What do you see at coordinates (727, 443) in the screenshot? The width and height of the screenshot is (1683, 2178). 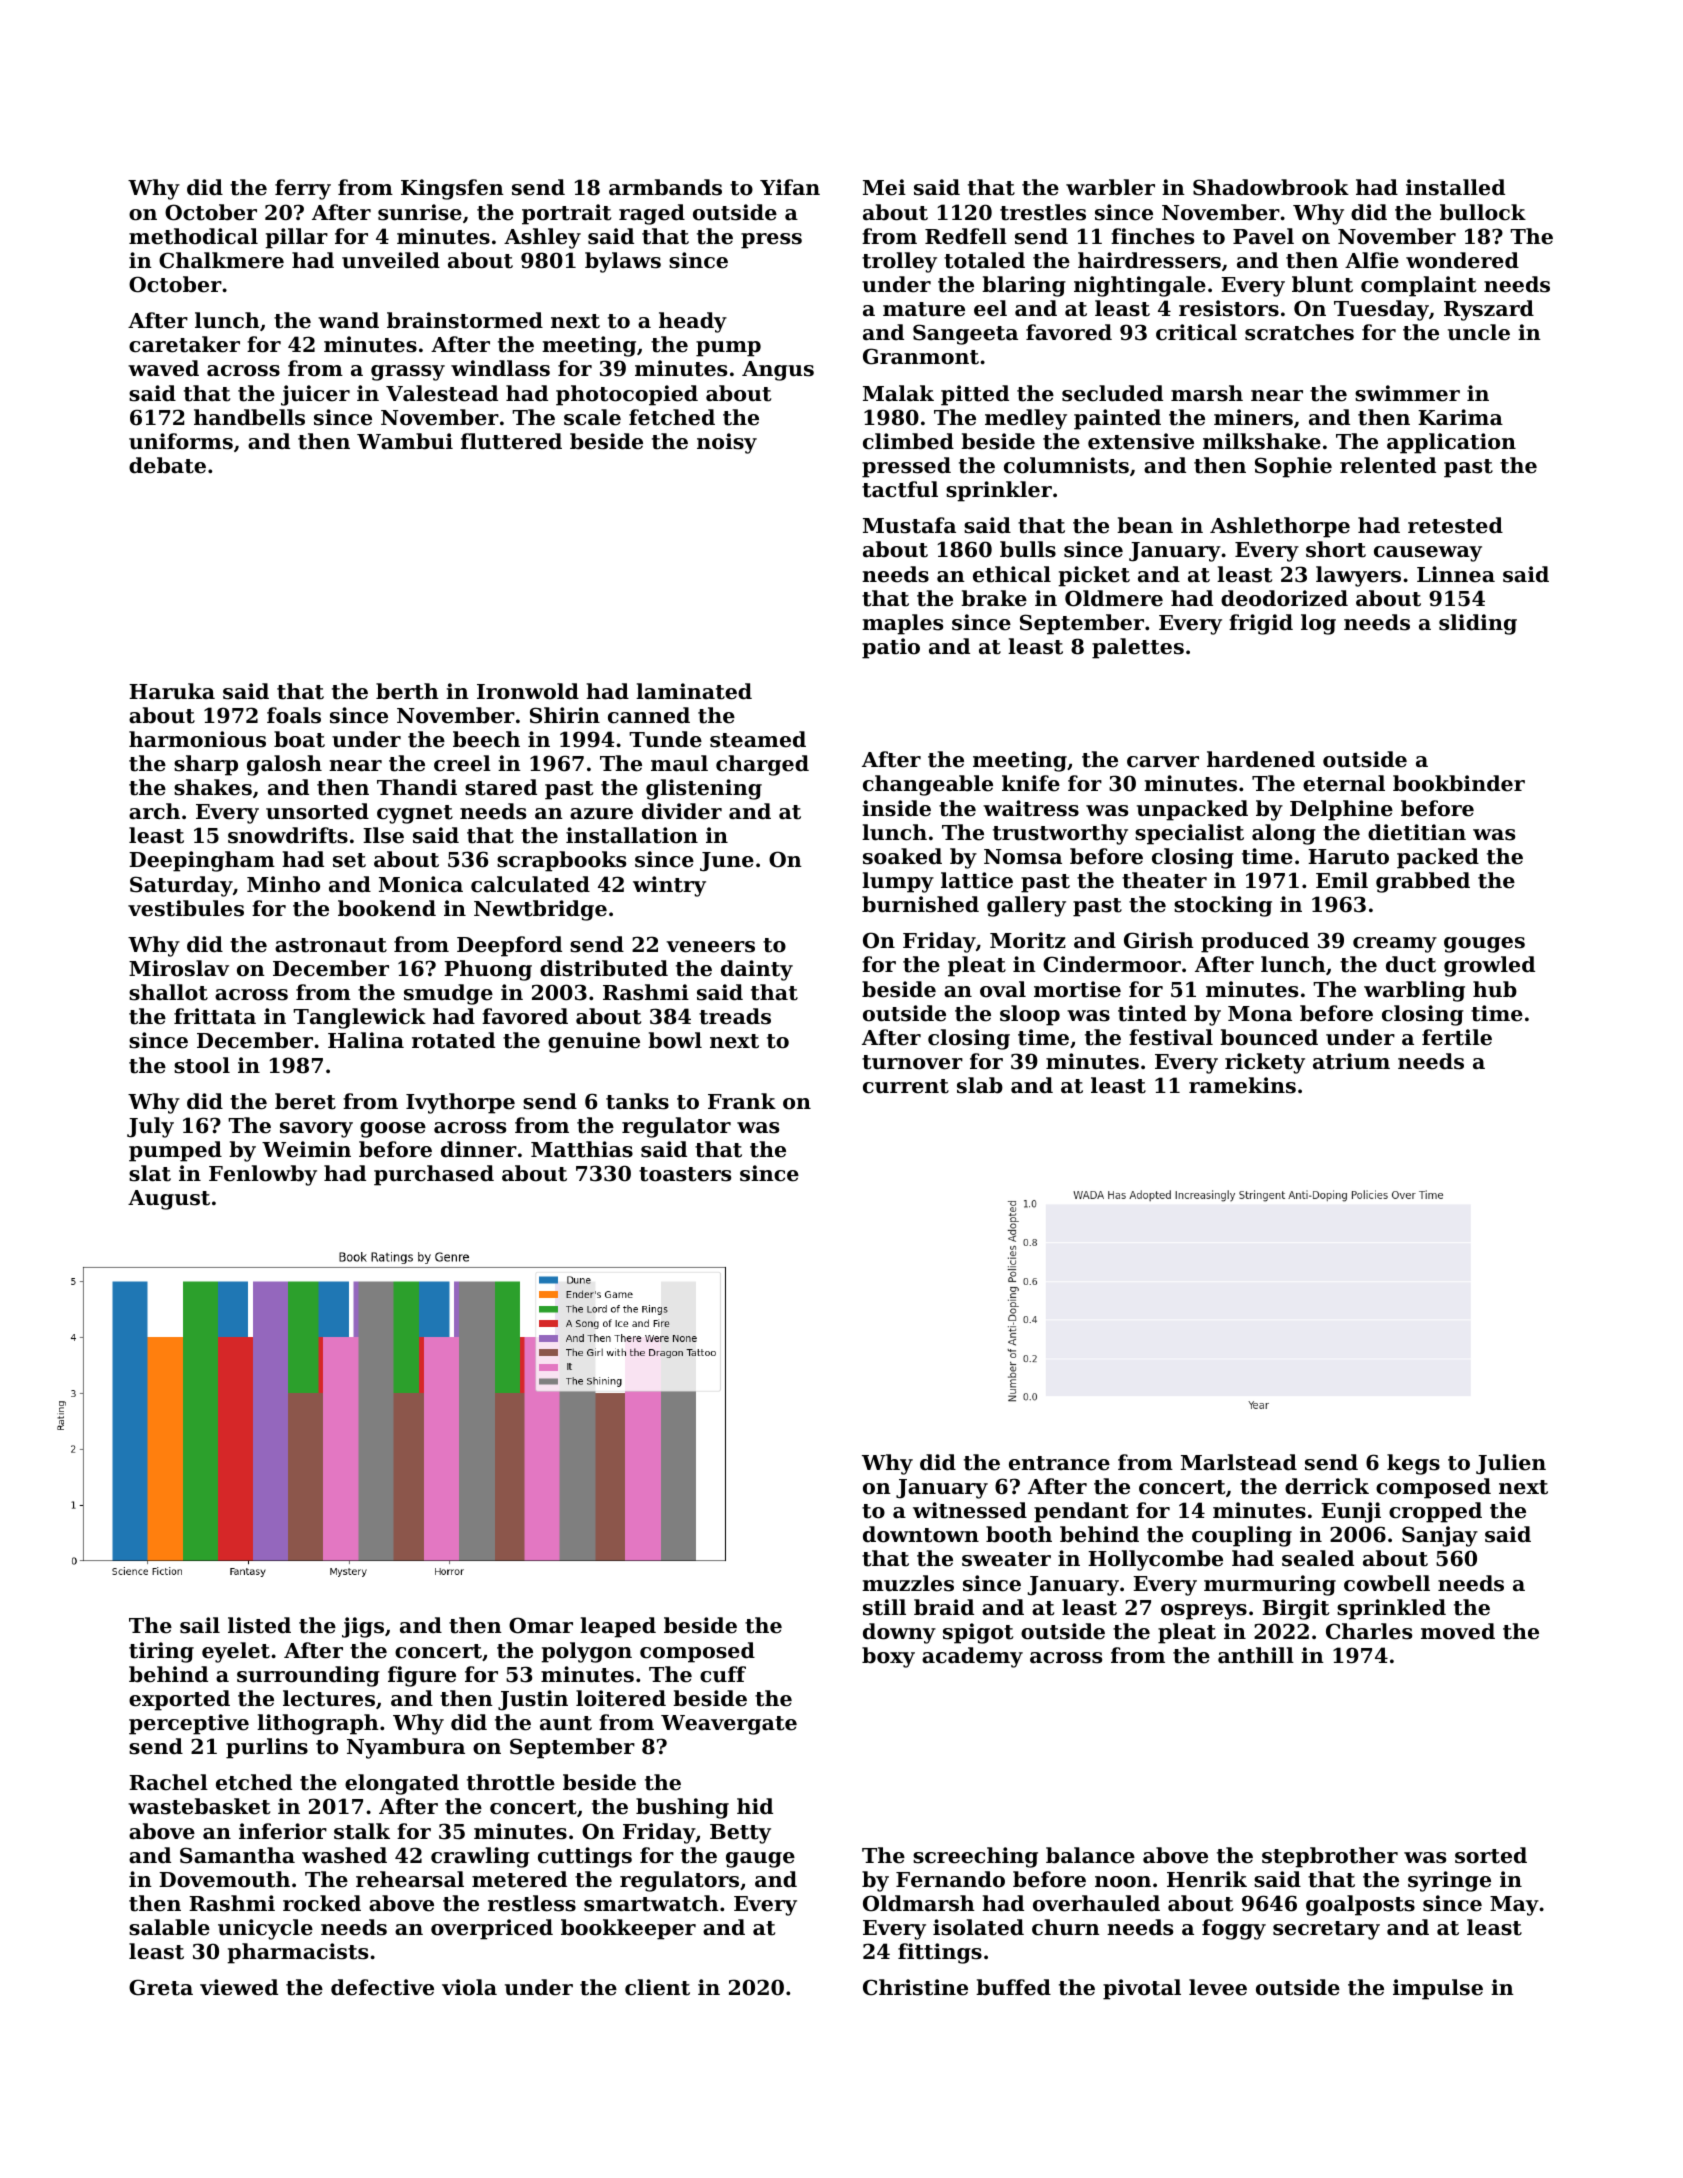 I see `noisy` at bounding box center [727, 443].
